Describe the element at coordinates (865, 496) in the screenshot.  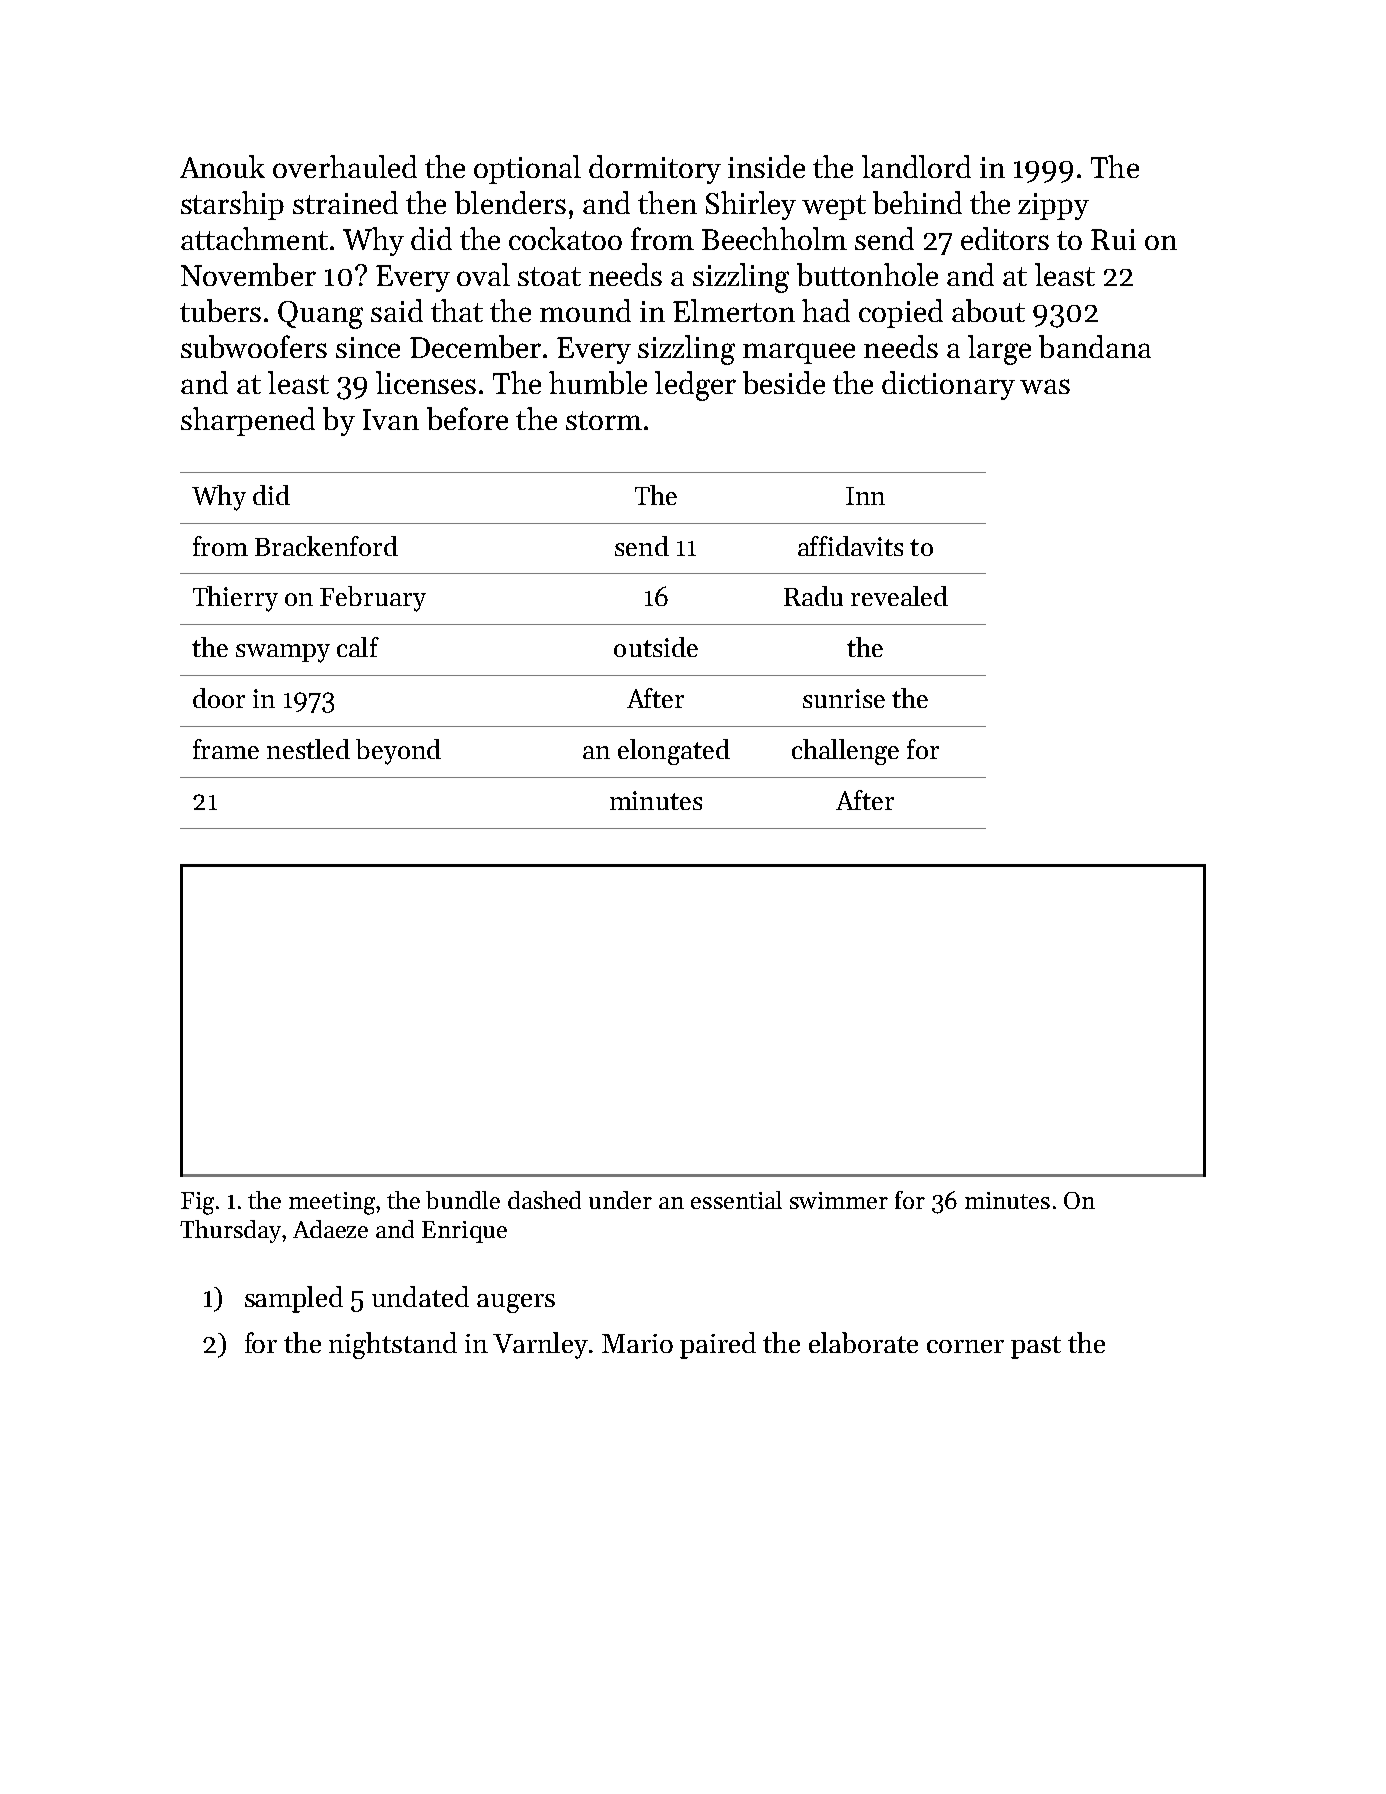
I see `Inn` at that location.
